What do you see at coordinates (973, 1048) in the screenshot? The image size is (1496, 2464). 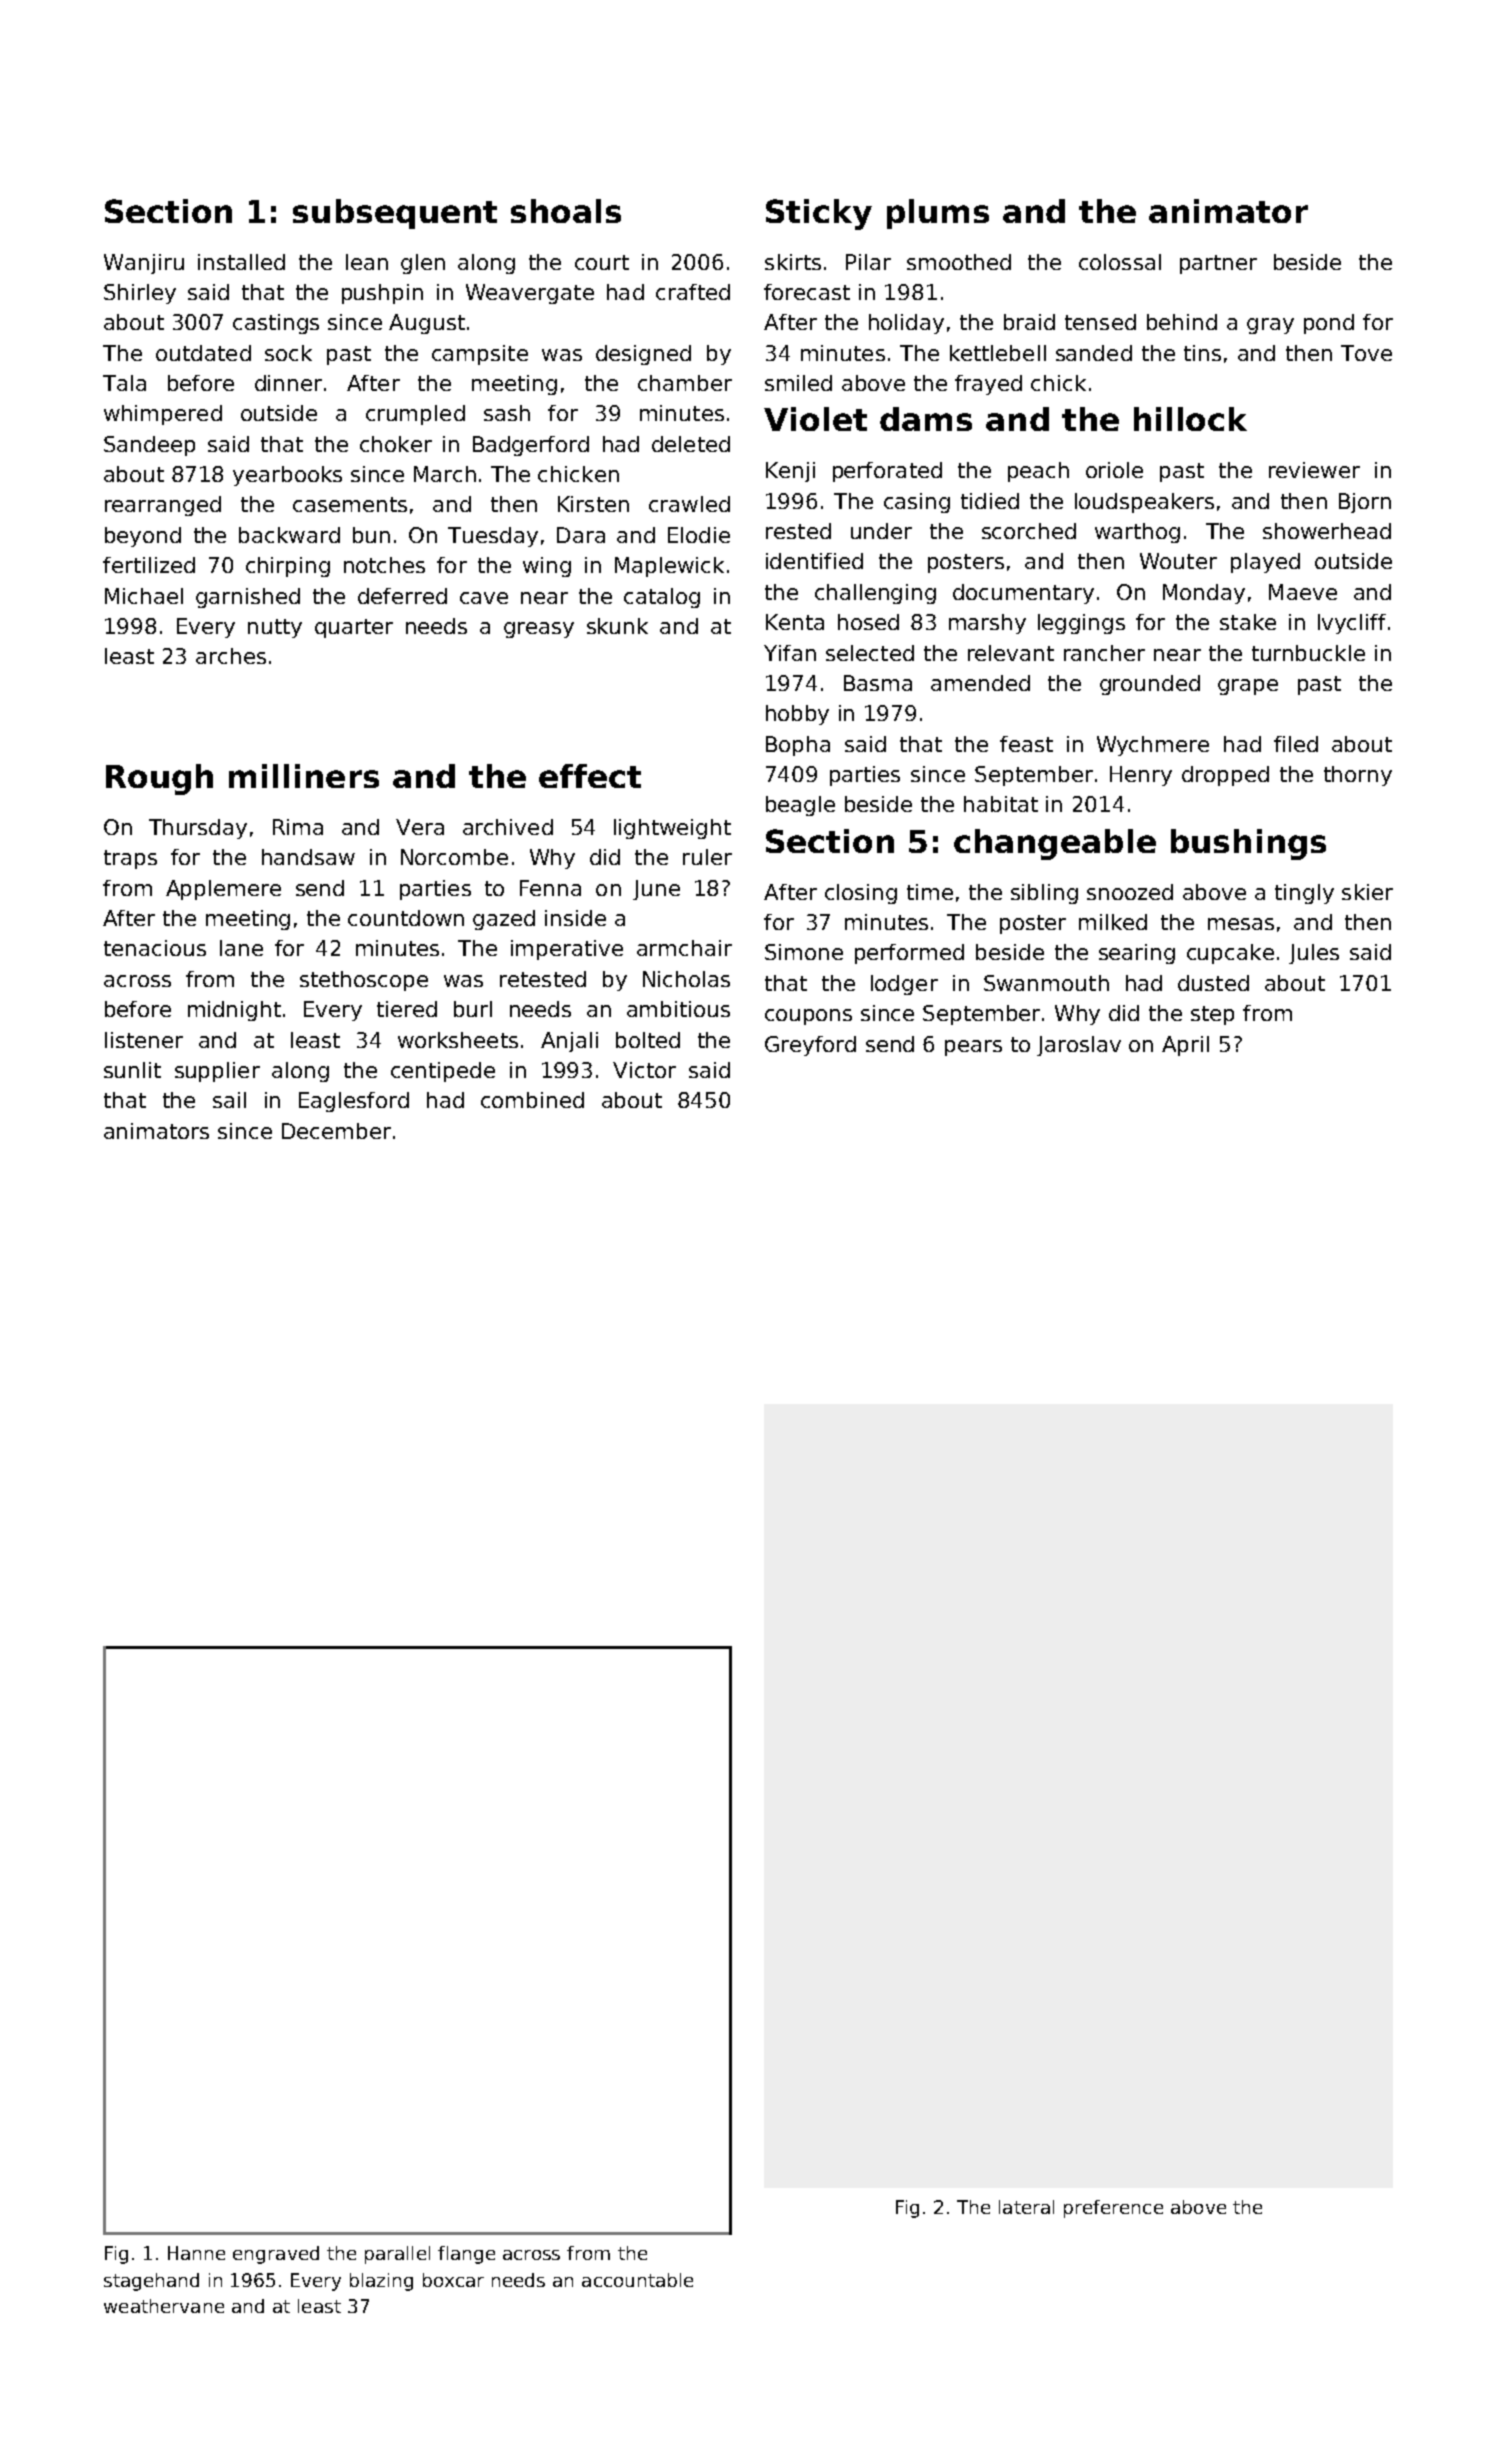 I see `pears` at bounding box center [973, 1048].
